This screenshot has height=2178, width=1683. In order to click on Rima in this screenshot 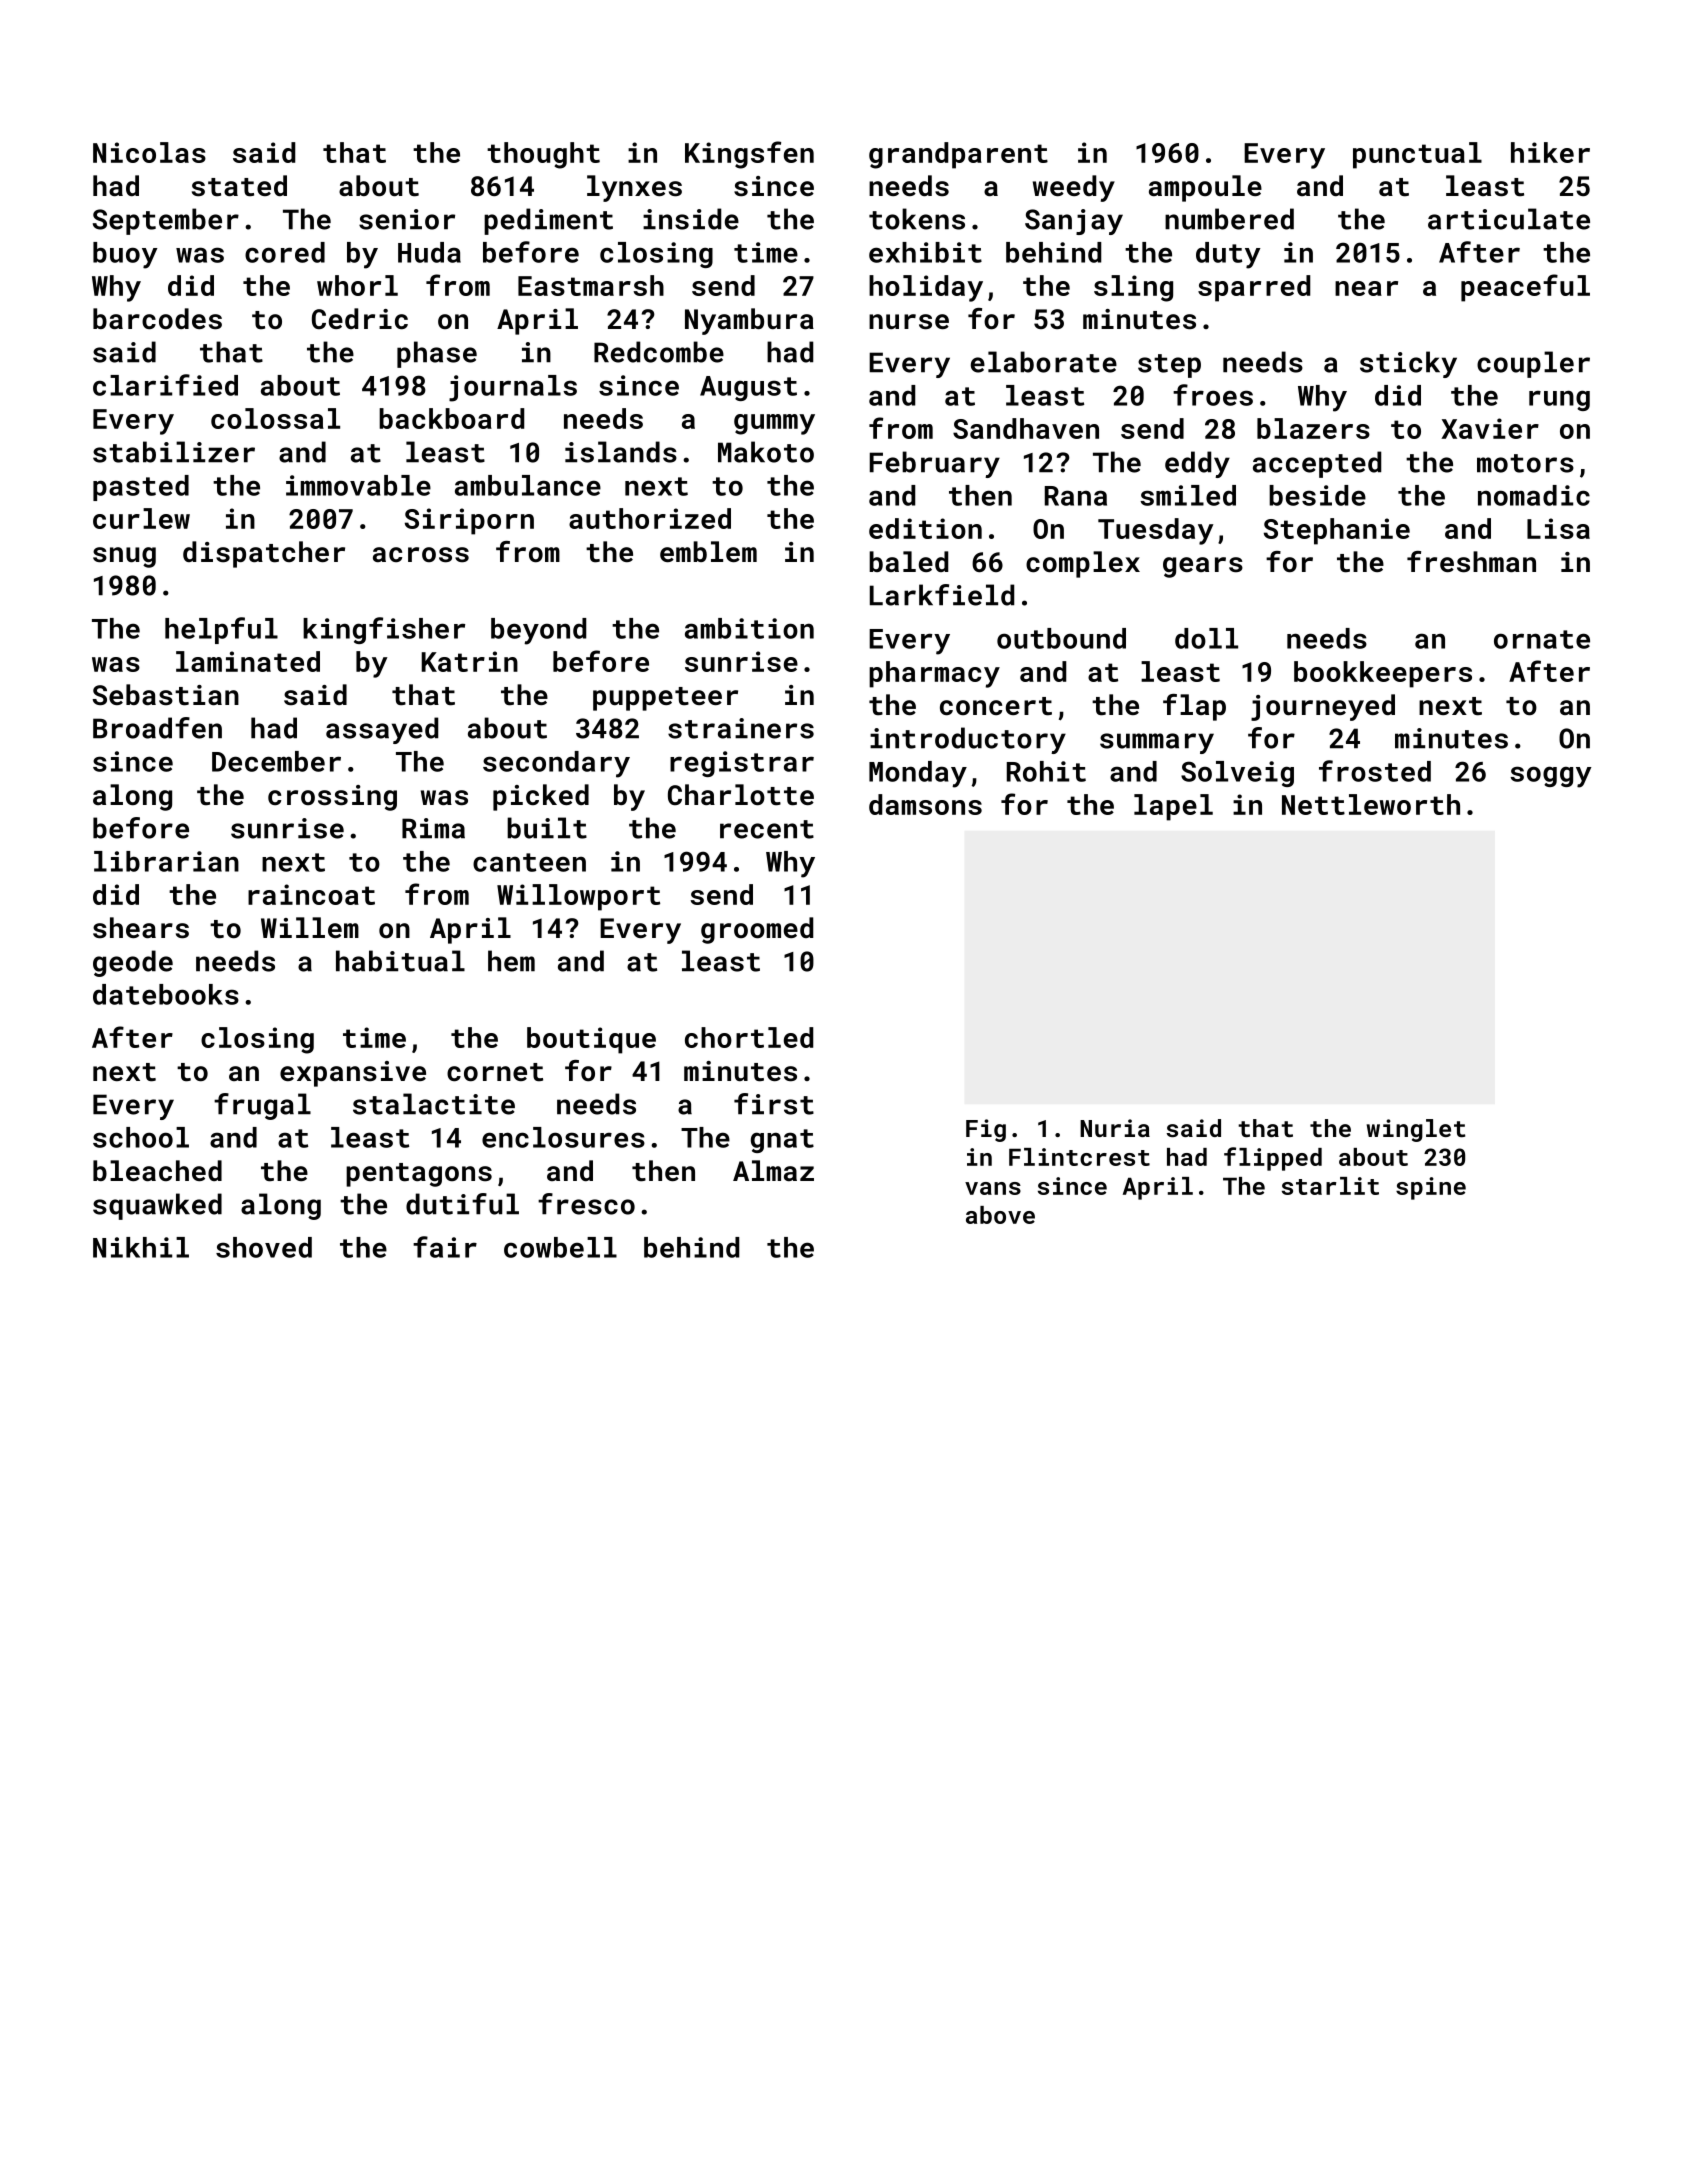, I will do `click(433, 828)`.
